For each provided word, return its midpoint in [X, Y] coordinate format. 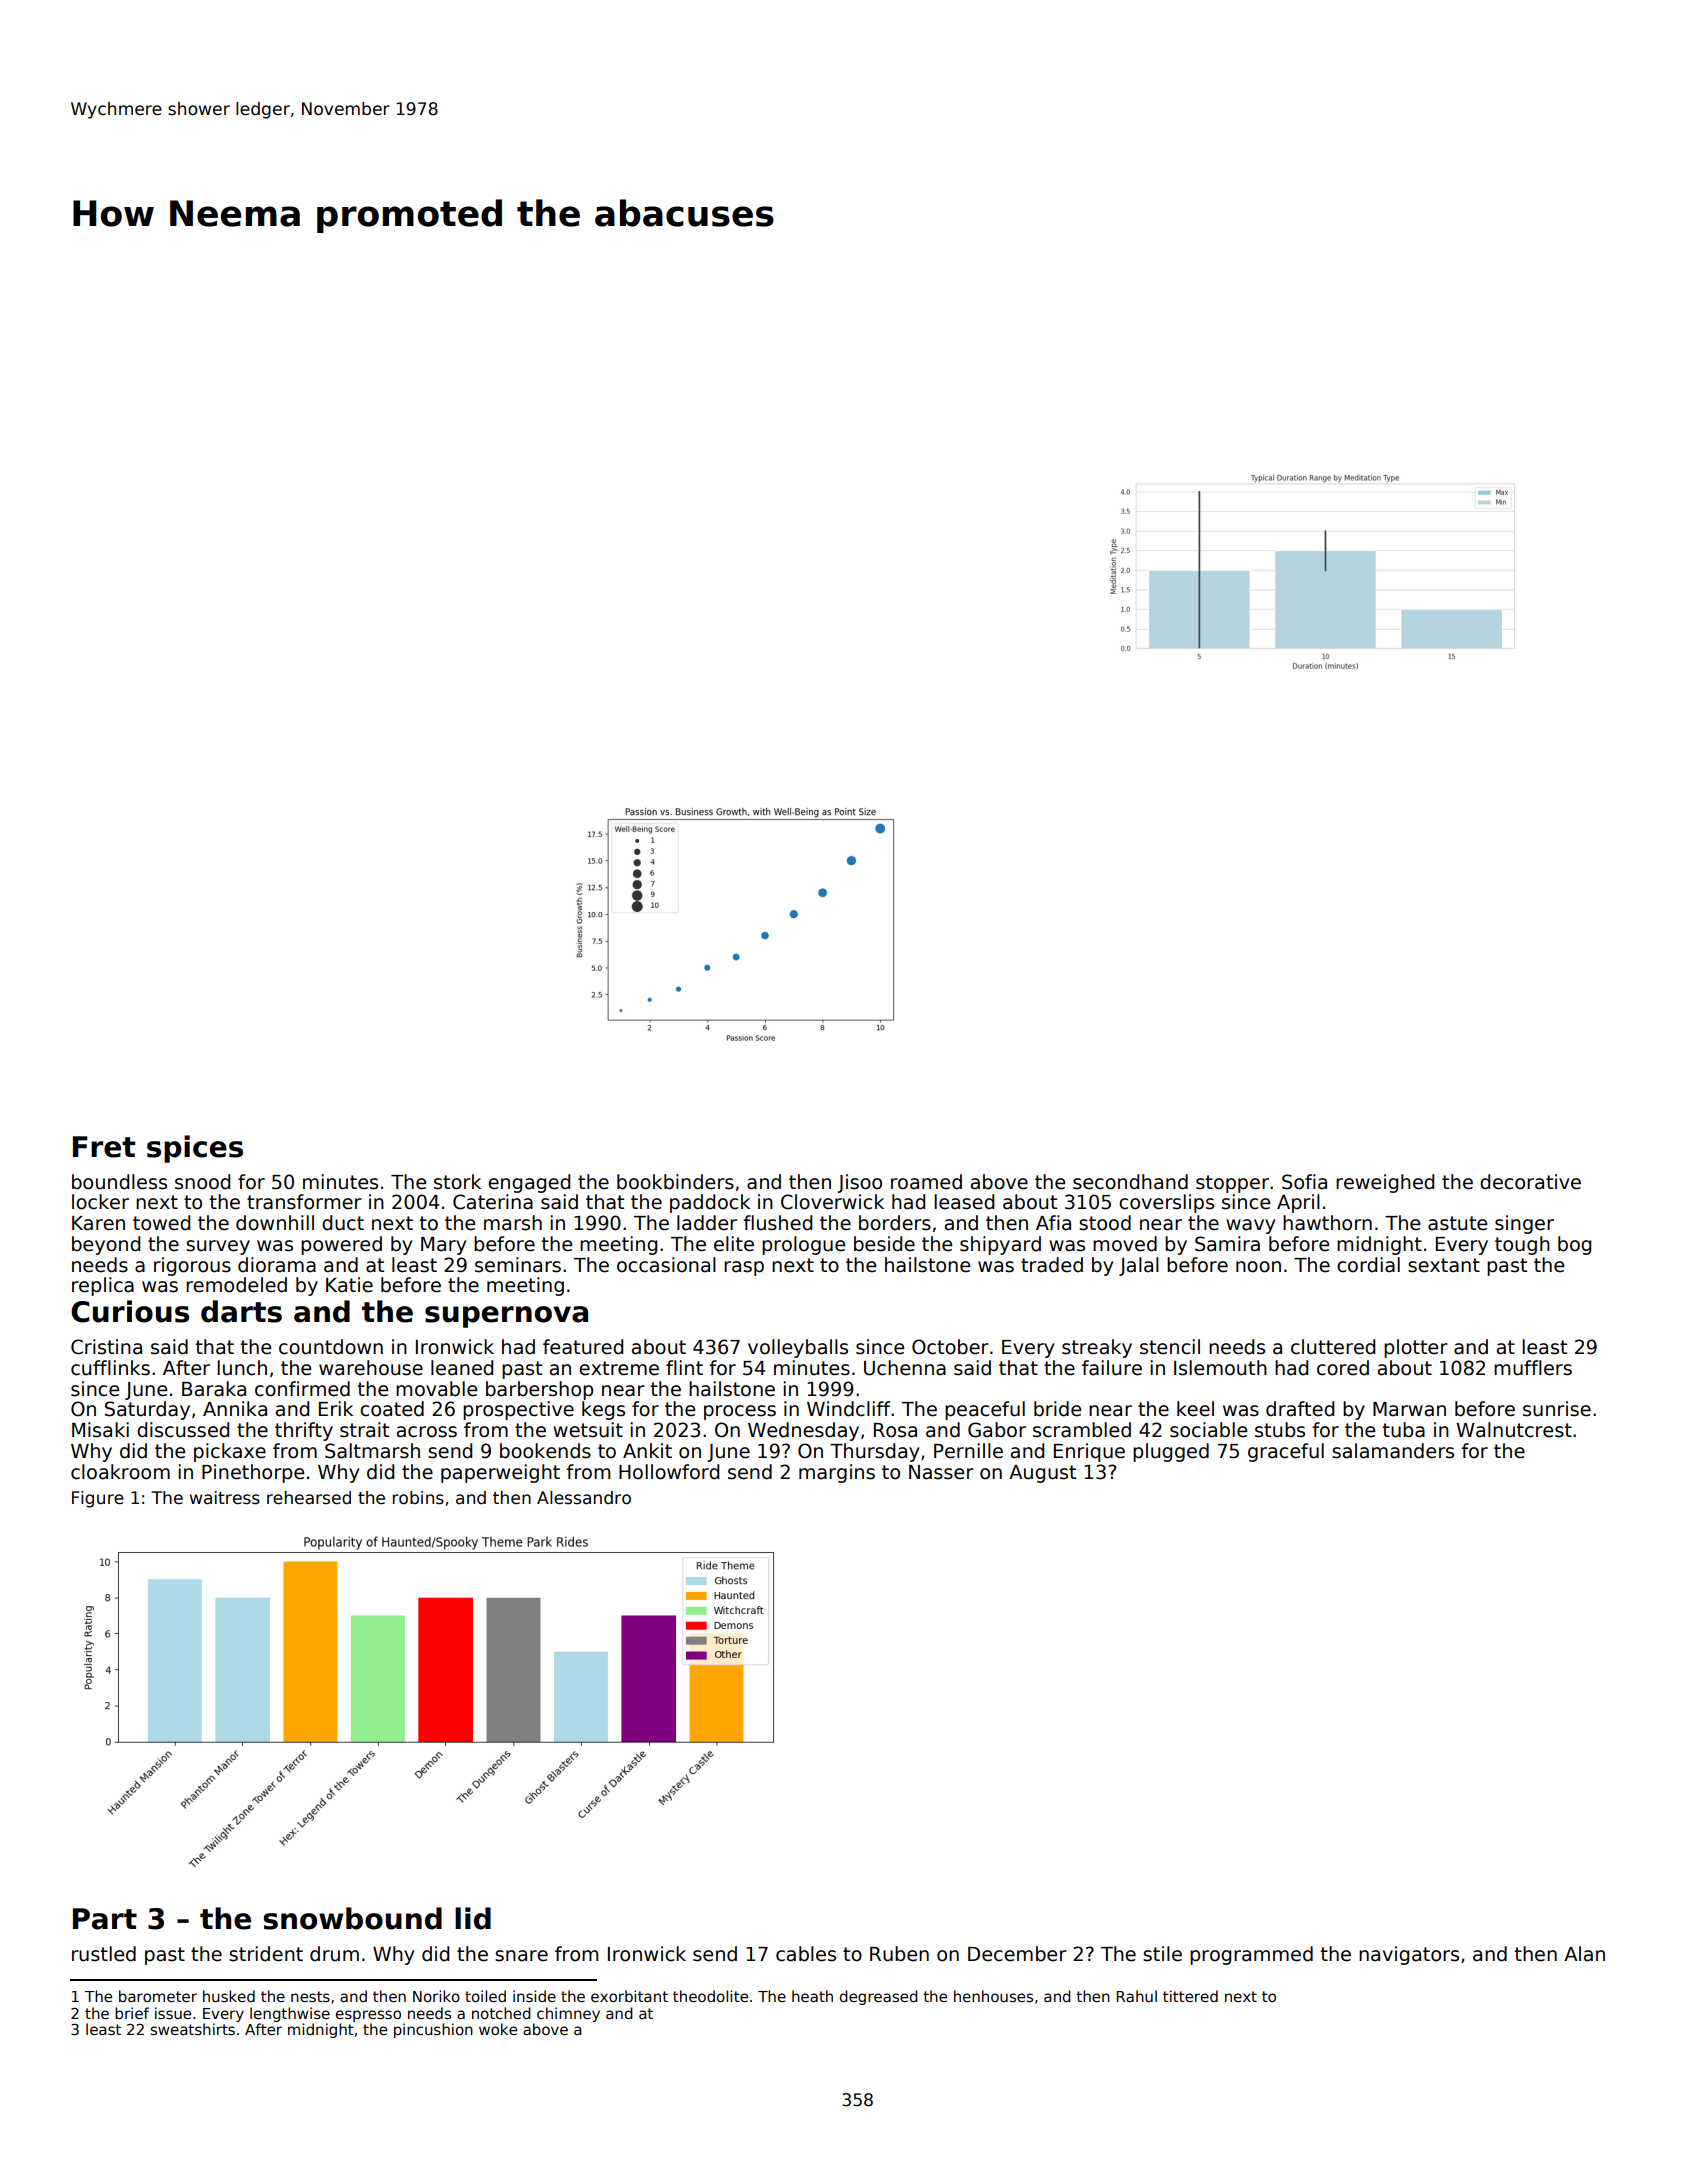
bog [1574, 1245]
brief [132, 2013]
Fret [104, 1147]
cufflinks [110, 1368]
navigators [1409, 1955]
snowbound [352, 1918]
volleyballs [798, 1348]
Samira [1227, 1244]
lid [473, 1918]
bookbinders [675, 1182]
